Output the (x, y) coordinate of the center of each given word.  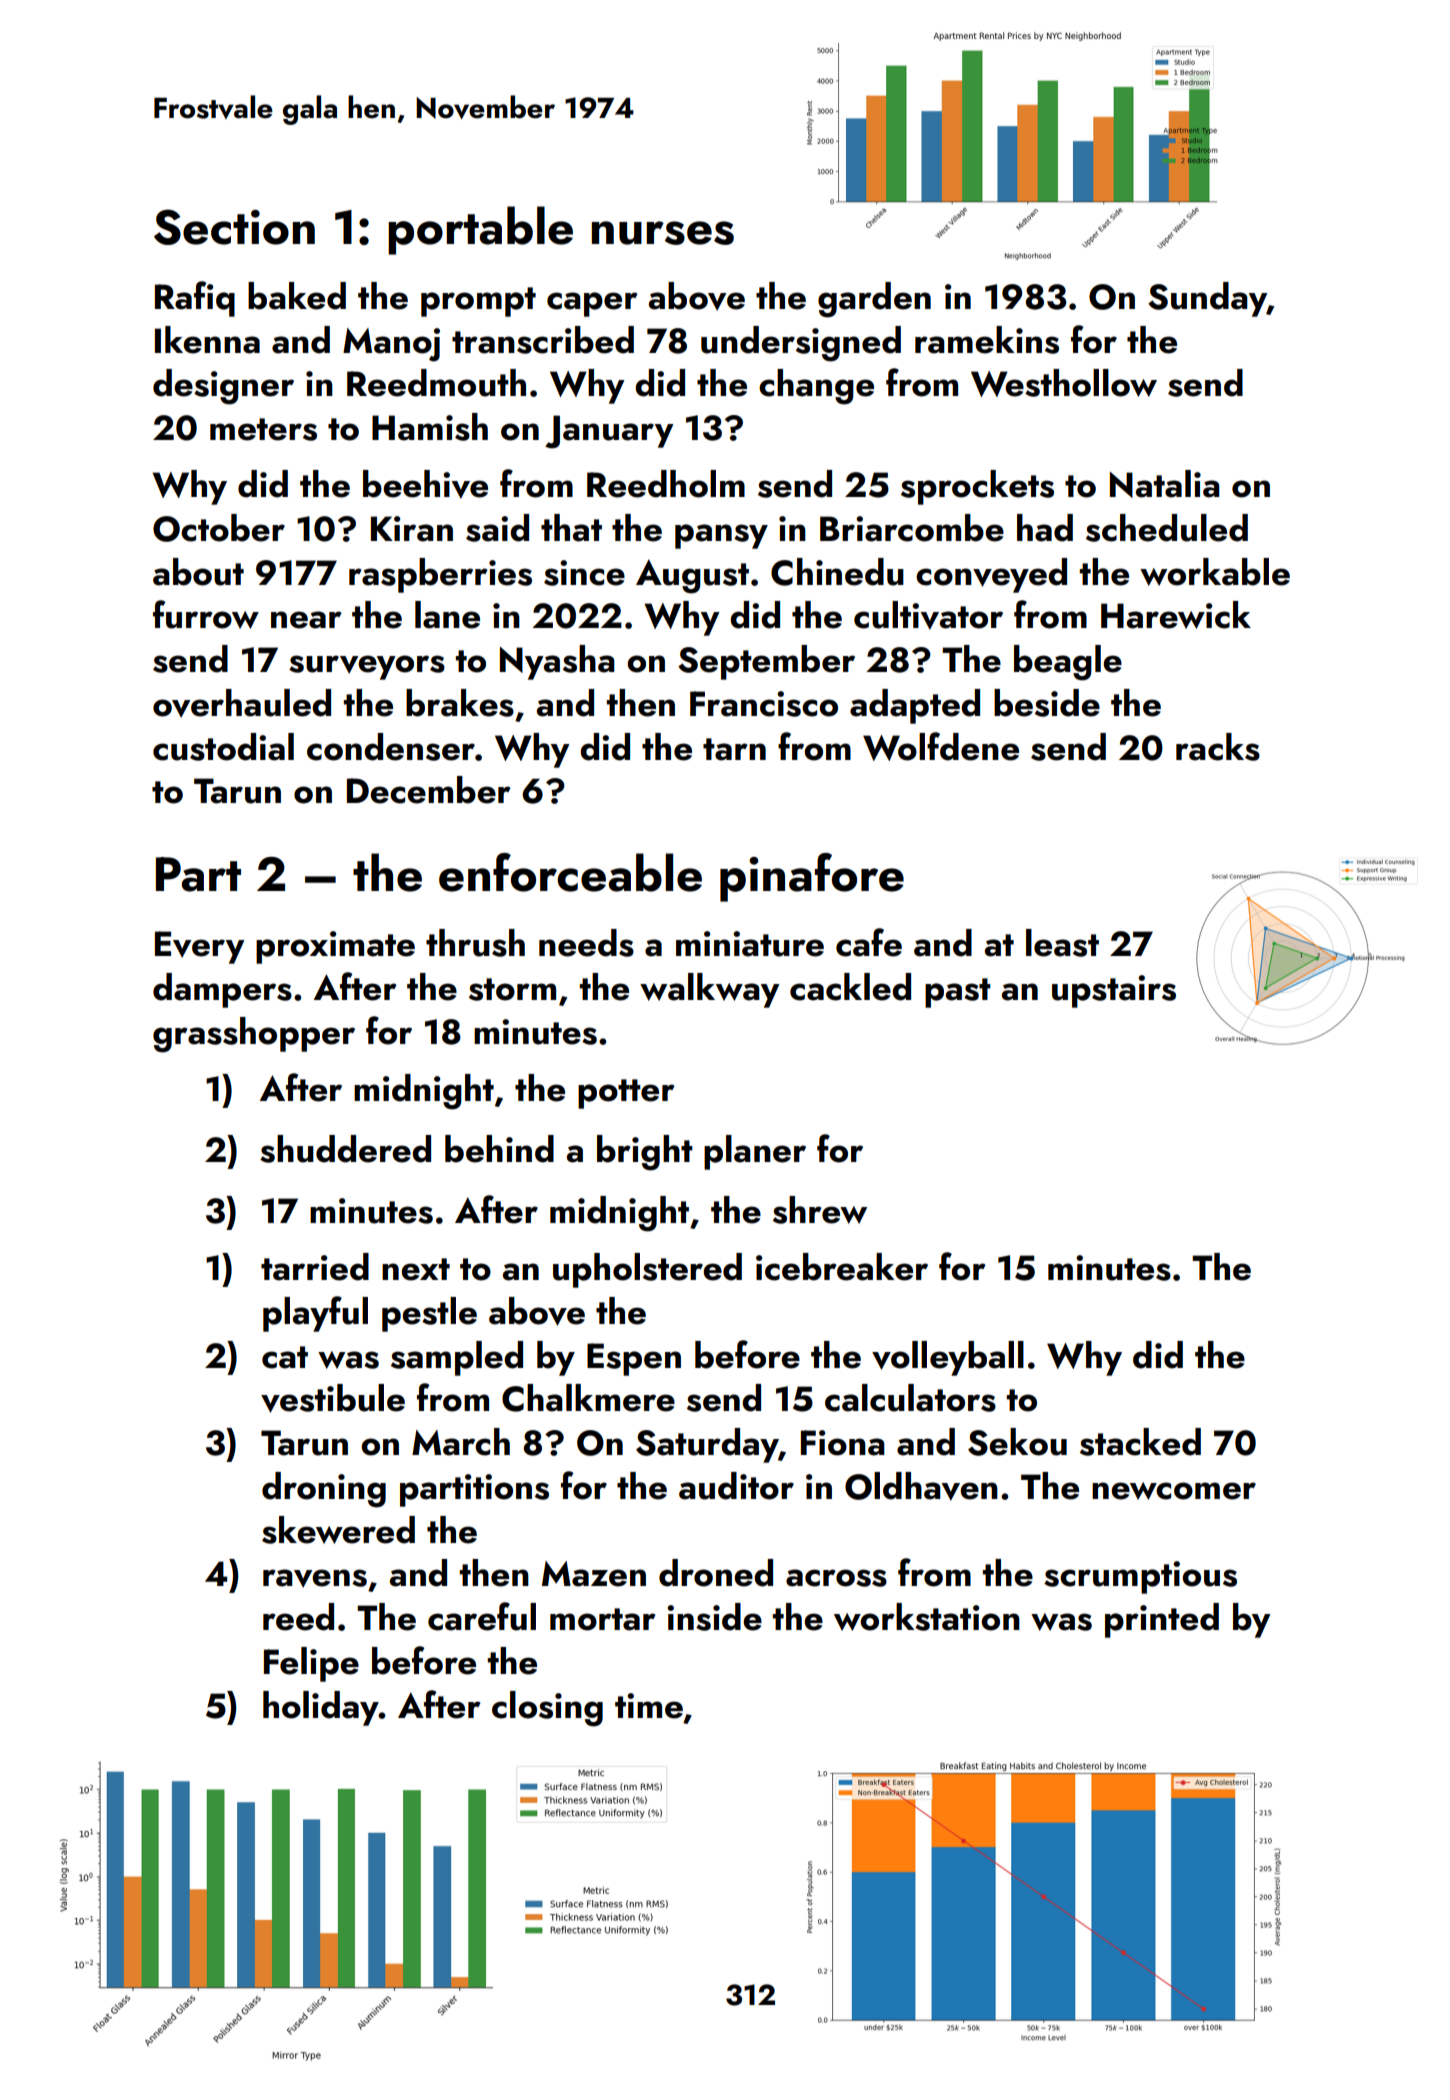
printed (1162, 1620)
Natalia (1165, 484)
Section (234, 227)
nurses (662, 233)
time (649, 1706)
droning (324, 1490)
